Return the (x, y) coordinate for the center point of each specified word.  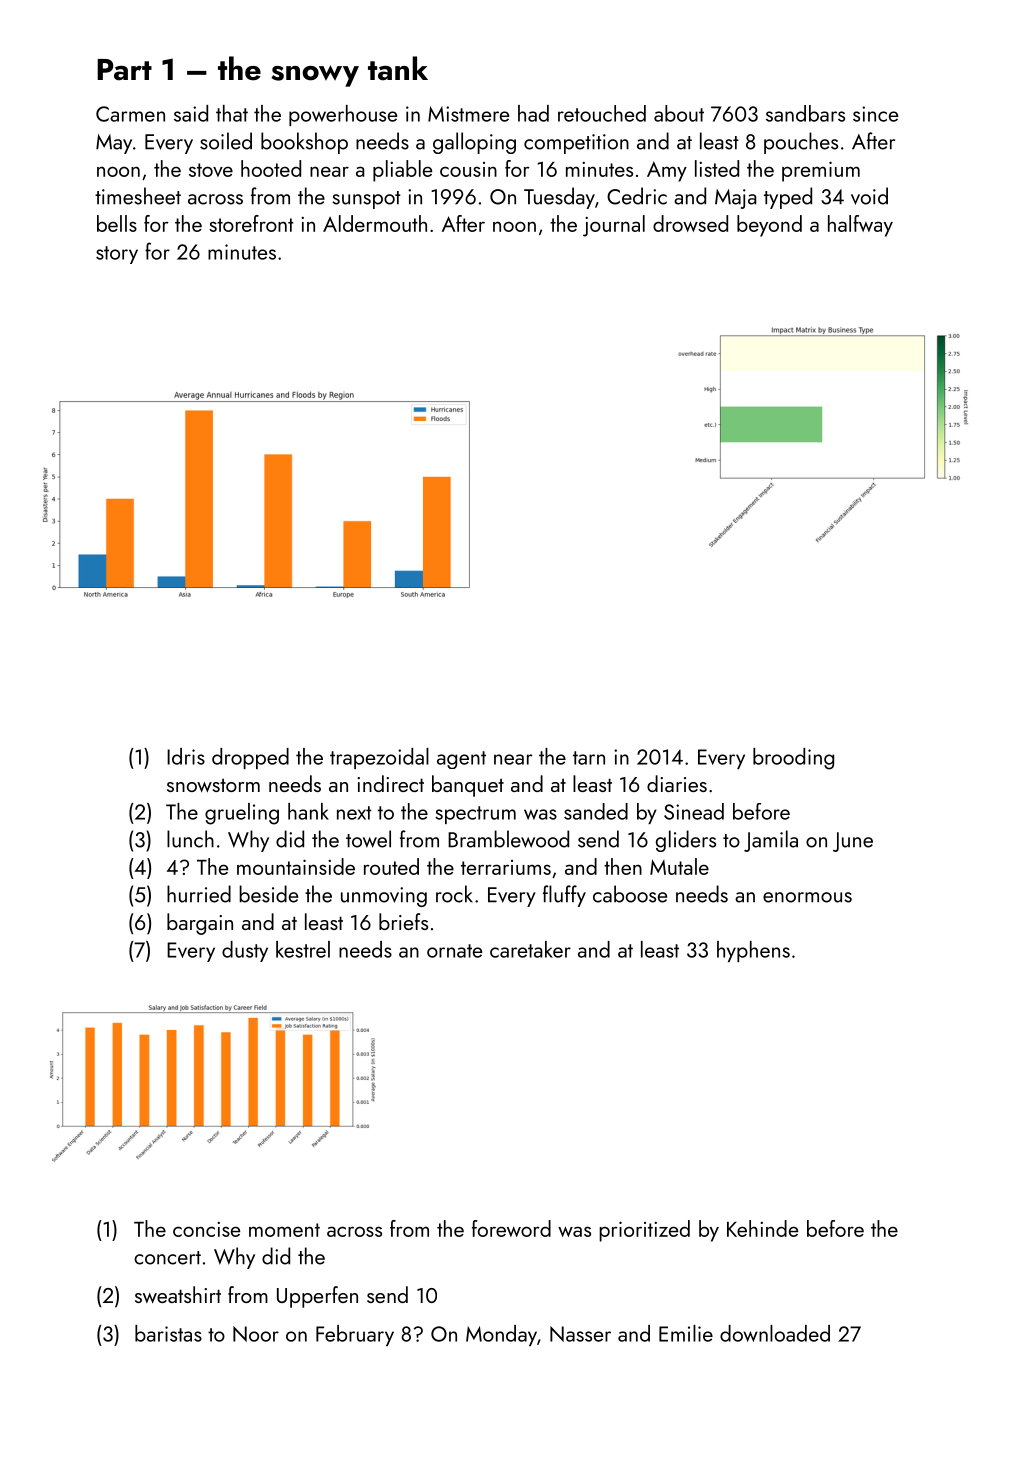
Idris (186, 756)
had (533, 113)
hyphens (753, 951)
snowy (315, 76)
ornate (454, 951)
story (117, 255)
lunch (190, 839)
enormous (807, 897)
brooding (793, 759)
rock (454, 894)
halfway (860, 226)
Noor (256, 1334)
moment (284, 1230)
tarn (589, 758)
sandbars (805, 113)
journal (614, 226)
